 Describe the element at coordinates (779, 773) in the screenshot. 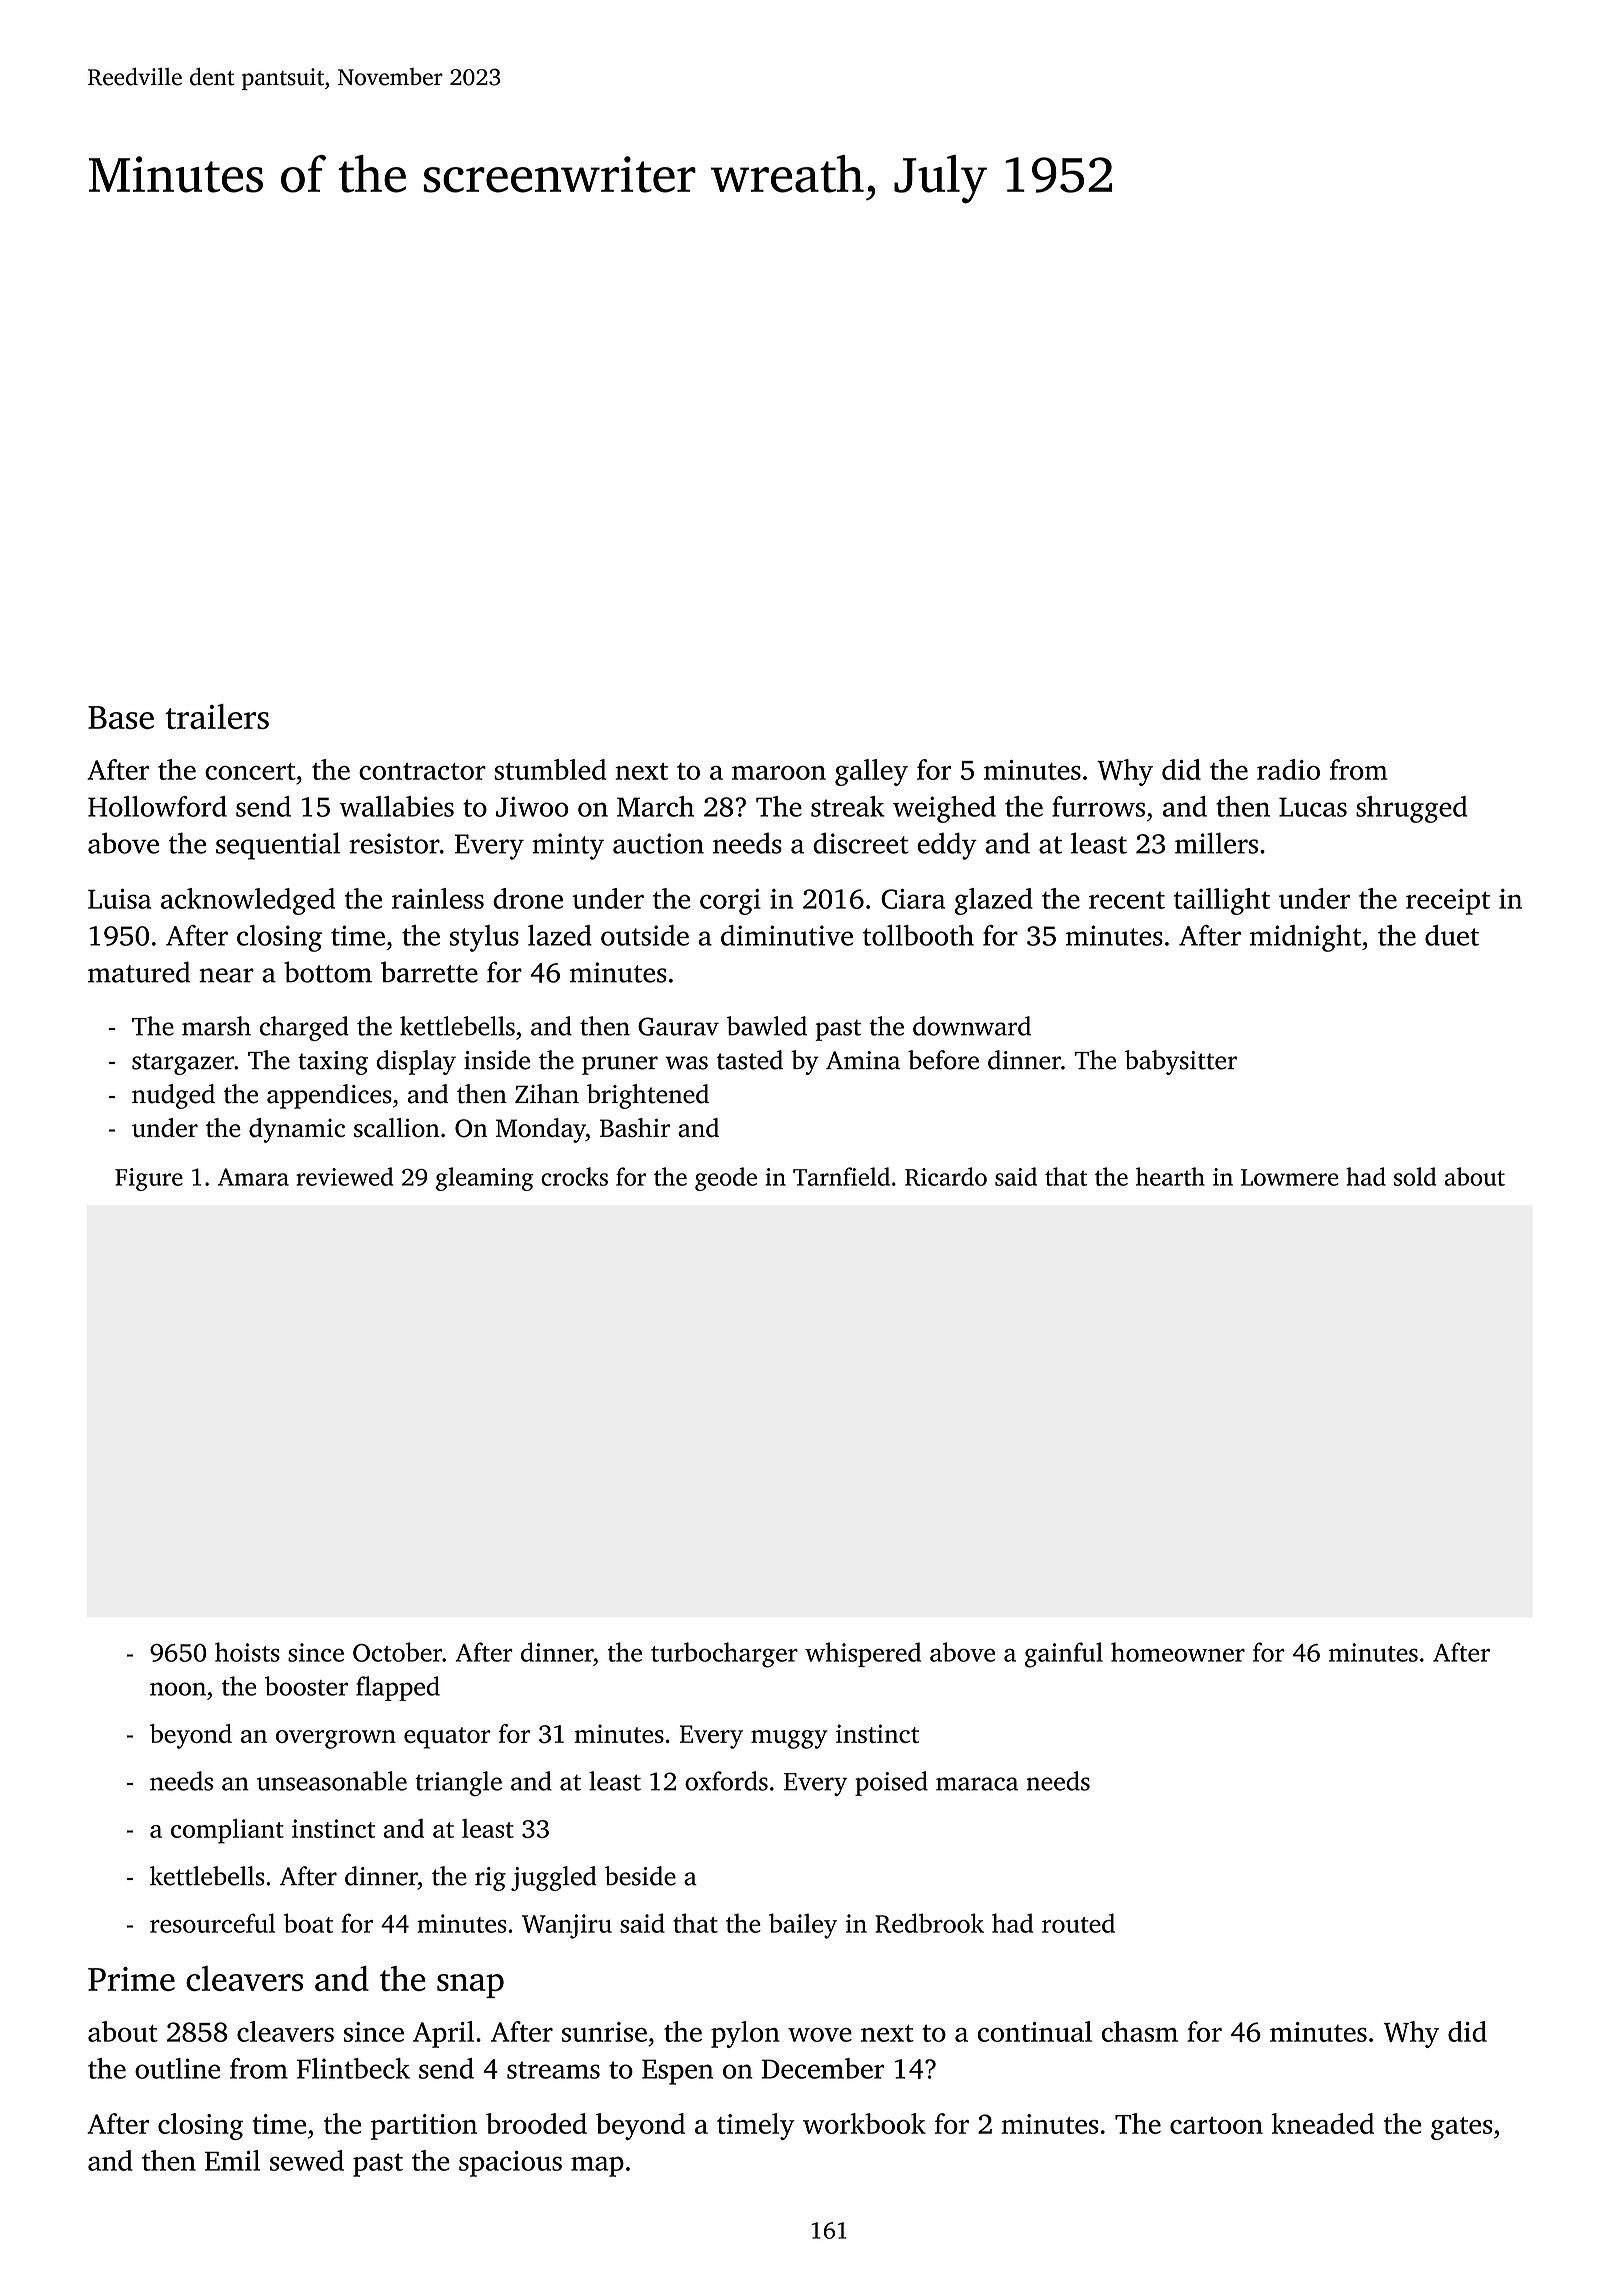

I see `maroon` at that location.
